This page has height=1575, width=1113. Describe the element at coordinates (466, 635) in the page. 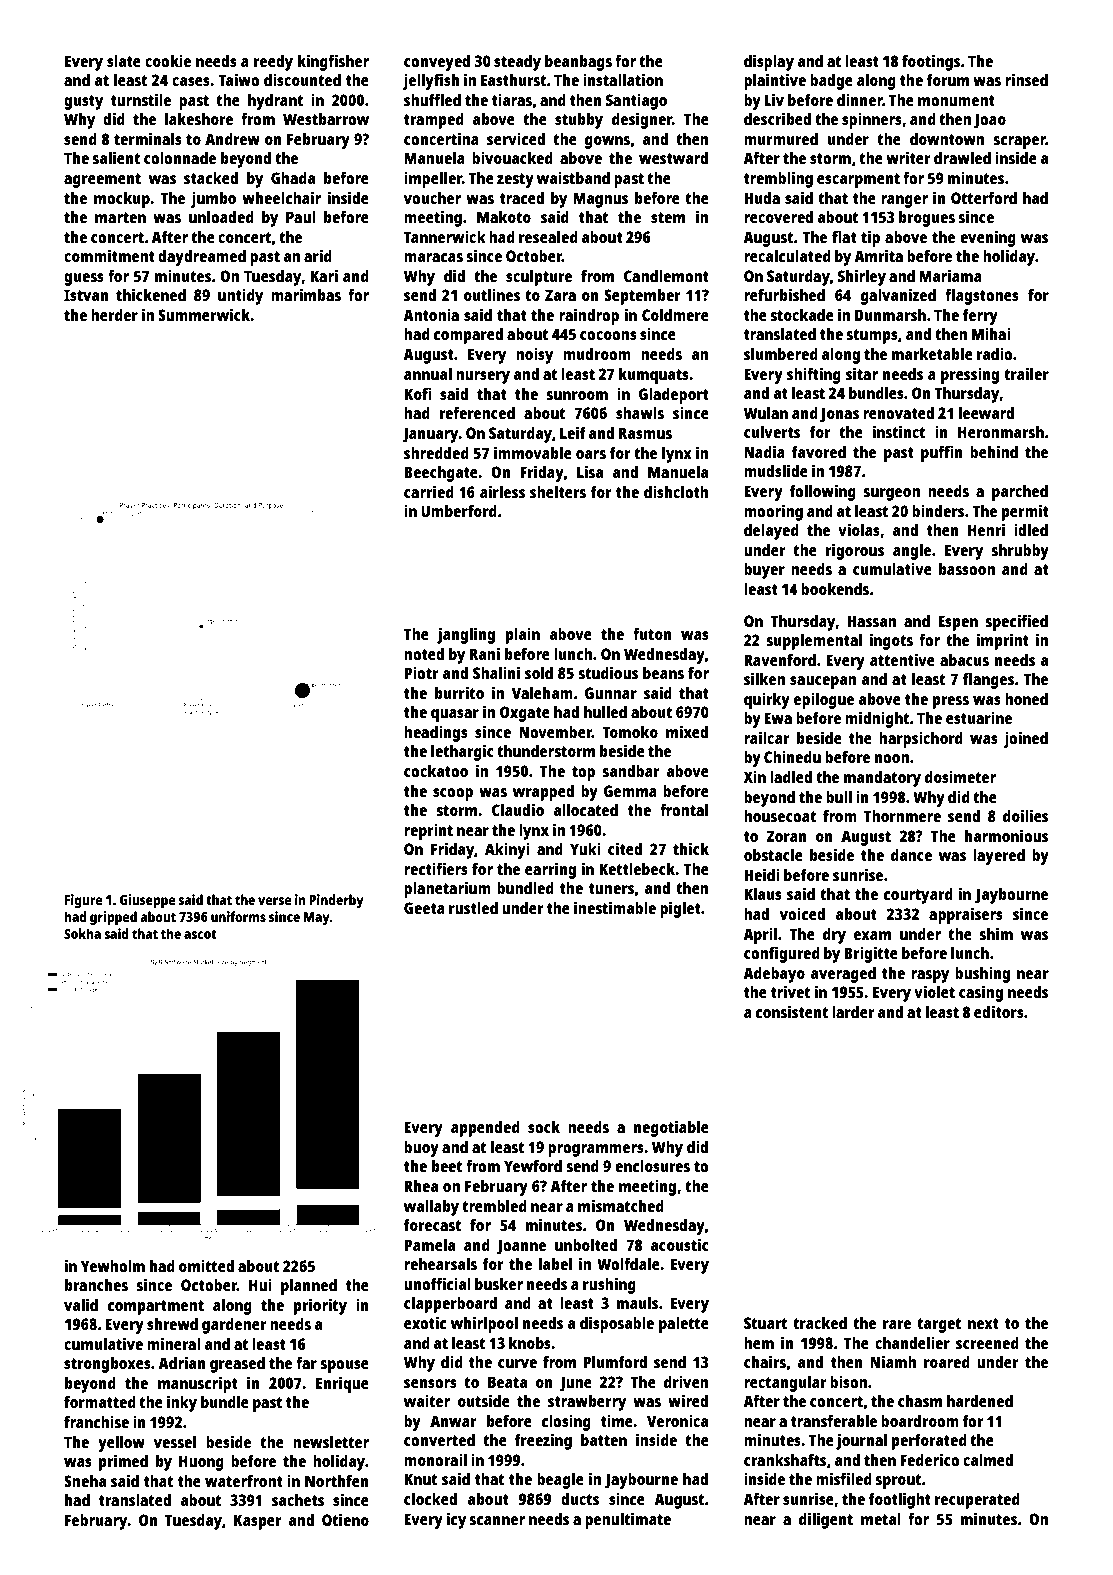

I see `jangling` at that location.
